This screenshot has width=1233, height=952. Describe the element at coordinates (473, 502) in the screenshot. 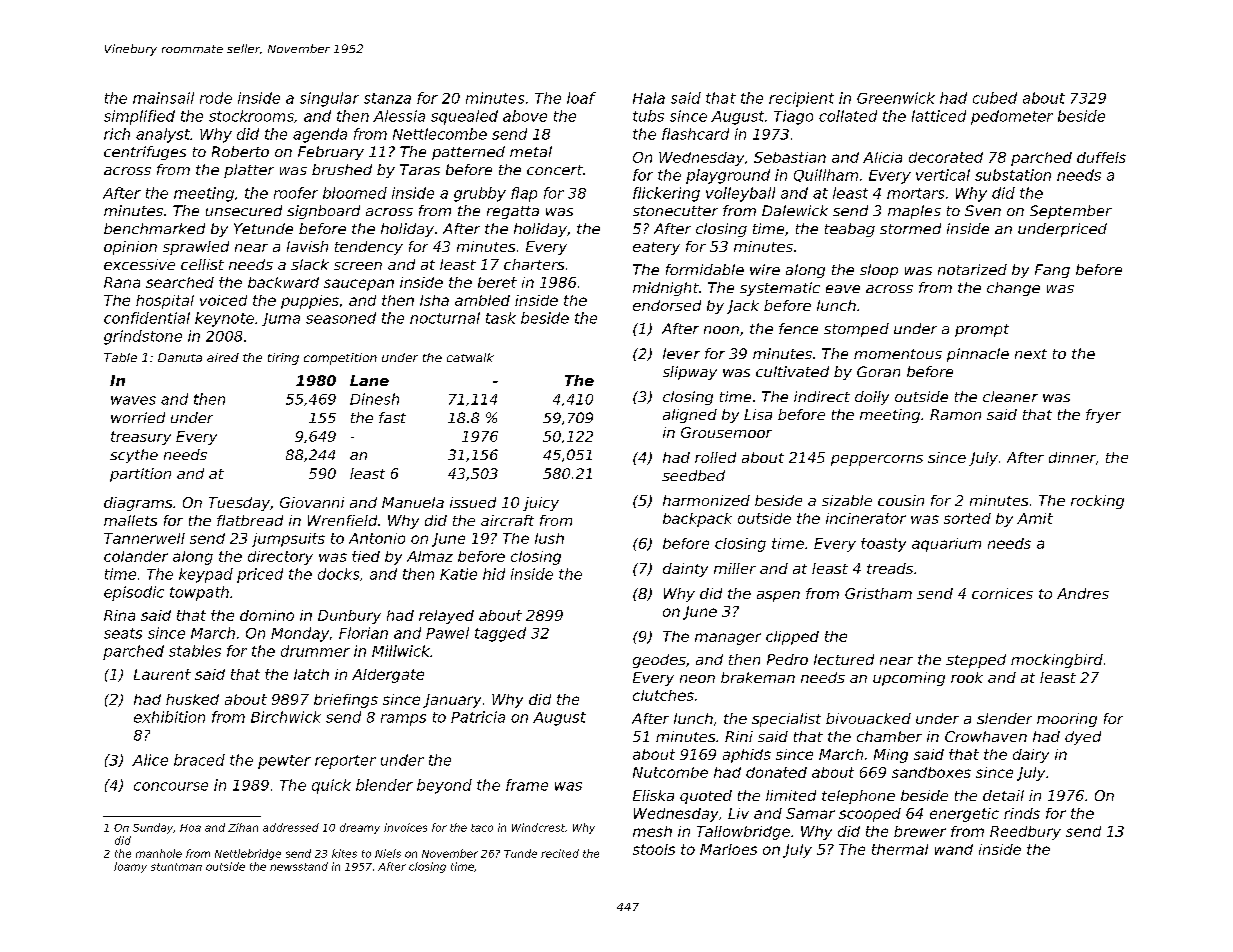

I see `issued` at that location.
